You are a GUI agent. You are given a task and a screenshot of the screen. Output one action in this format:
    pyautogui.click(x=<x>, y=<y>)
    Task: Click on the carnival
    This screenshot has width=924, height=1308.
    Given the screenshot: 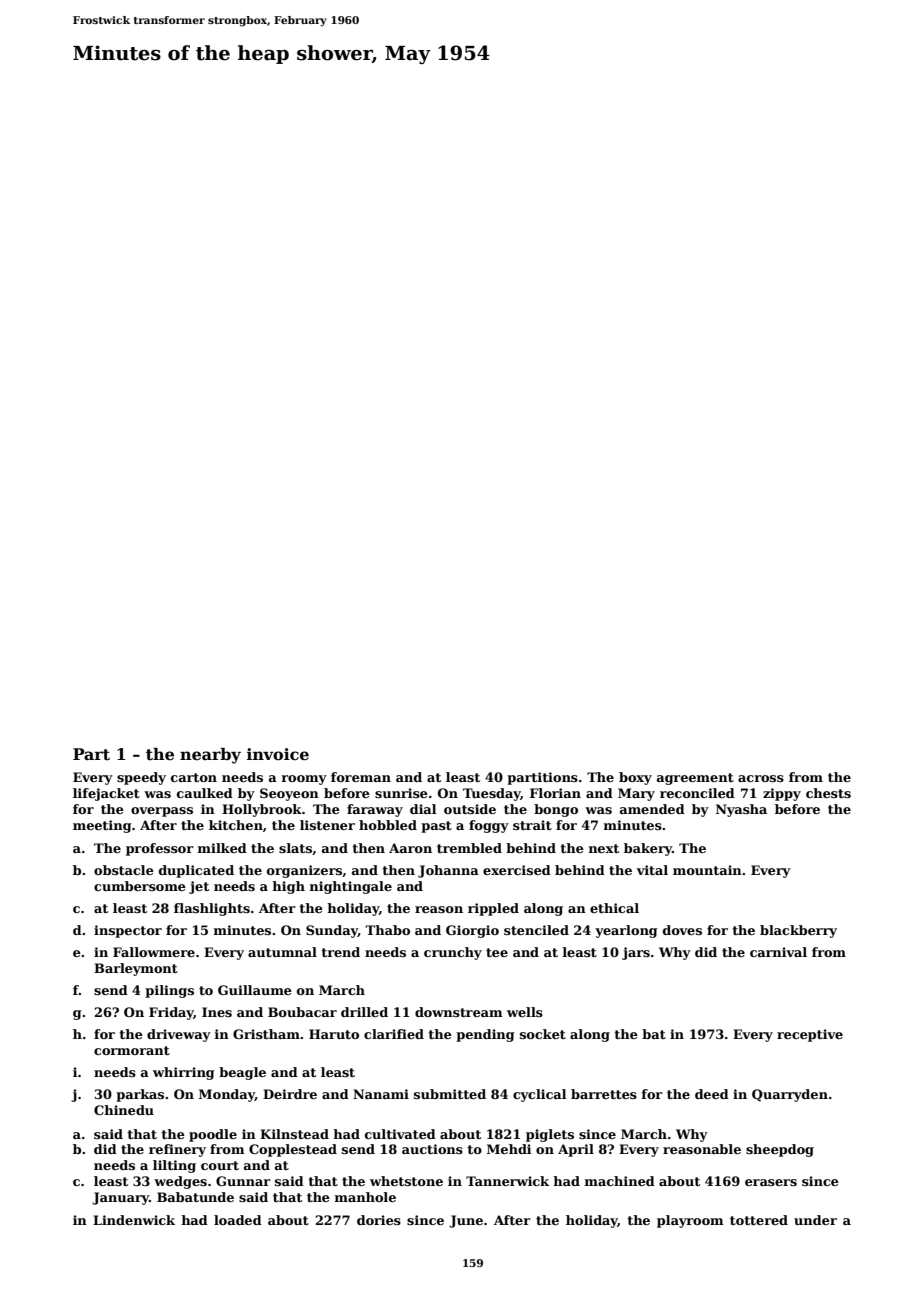 What is the action you would take?
    pyautogui.click(x=778, y=952)
